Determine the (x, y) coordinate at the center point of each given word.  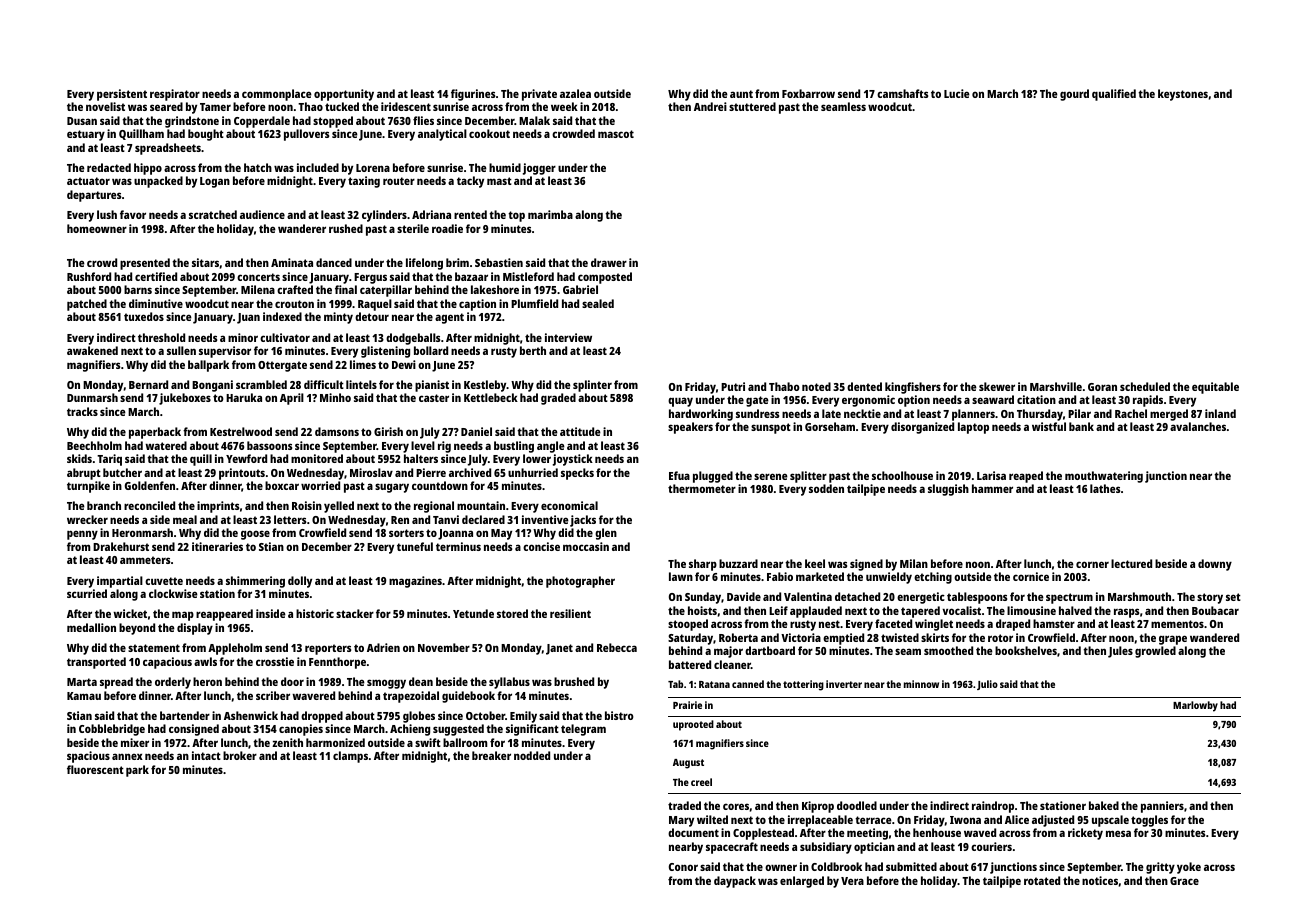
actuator (88, 181)
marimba (550, 214)
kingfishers (913, 388)
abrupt (84, 474)
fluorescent (95, 769)
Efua (679, 475)
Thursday (1040, 415)
